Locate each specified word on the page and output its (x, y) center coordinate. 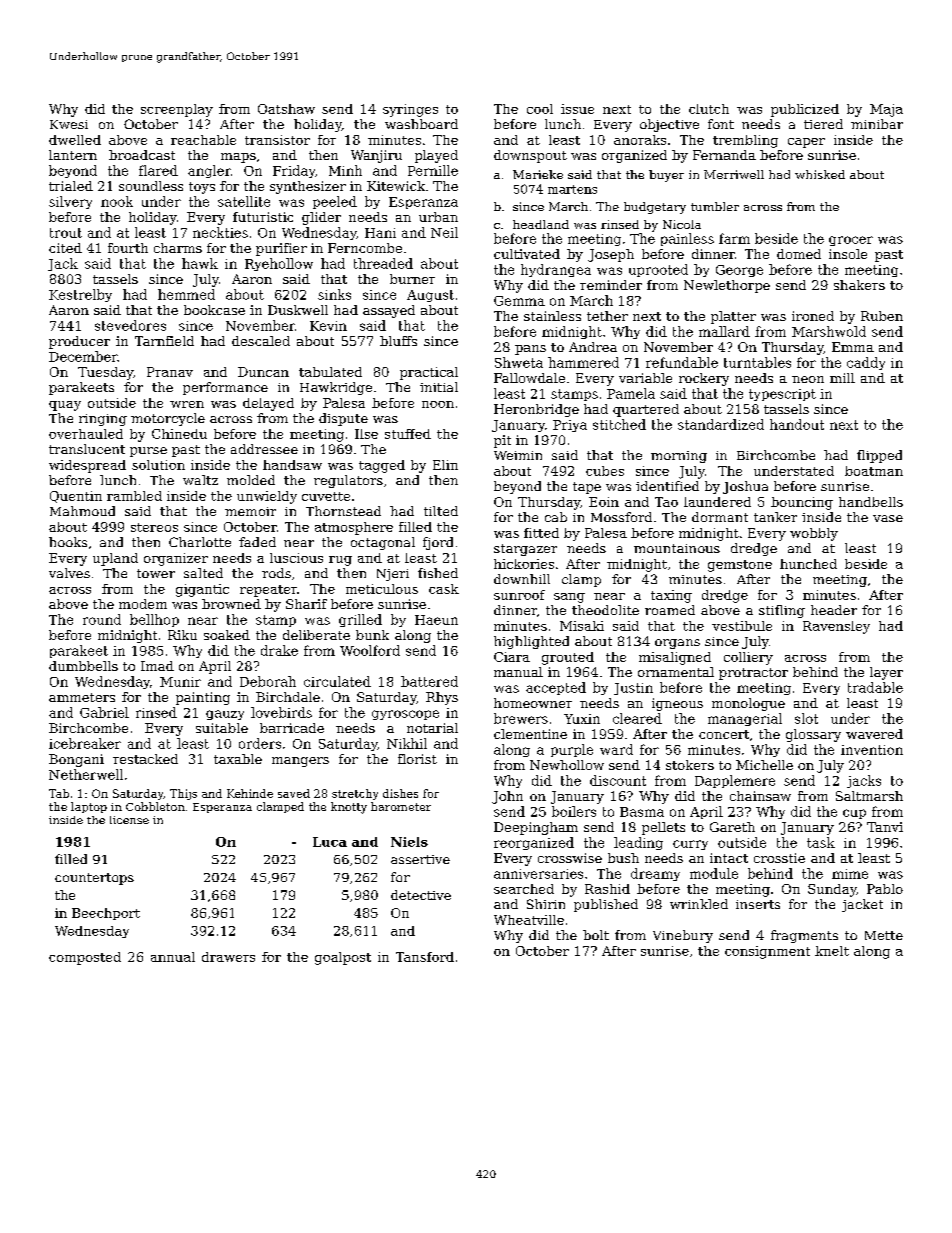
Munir (180, 682)
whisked (820, 174)
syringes (410, 110)
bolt (596, 935)
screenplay (177, 110)
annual (173, 957)
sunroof (519, 595)
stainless (552, 316)
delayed (268, 404)
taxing (671, 596)
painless (687, 239)
